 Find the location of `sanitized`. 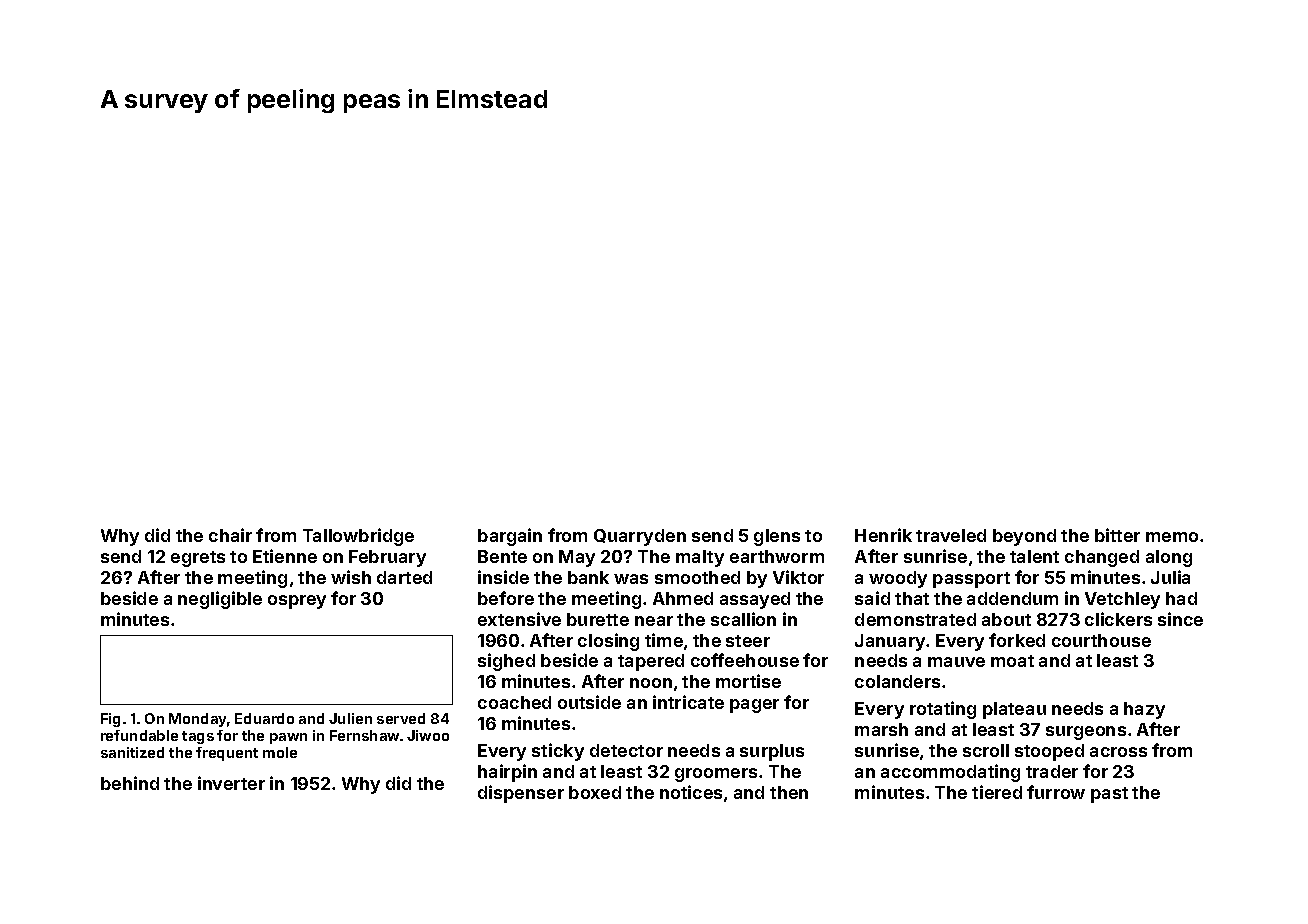

sanitized is located at coordinates (132, 752).
